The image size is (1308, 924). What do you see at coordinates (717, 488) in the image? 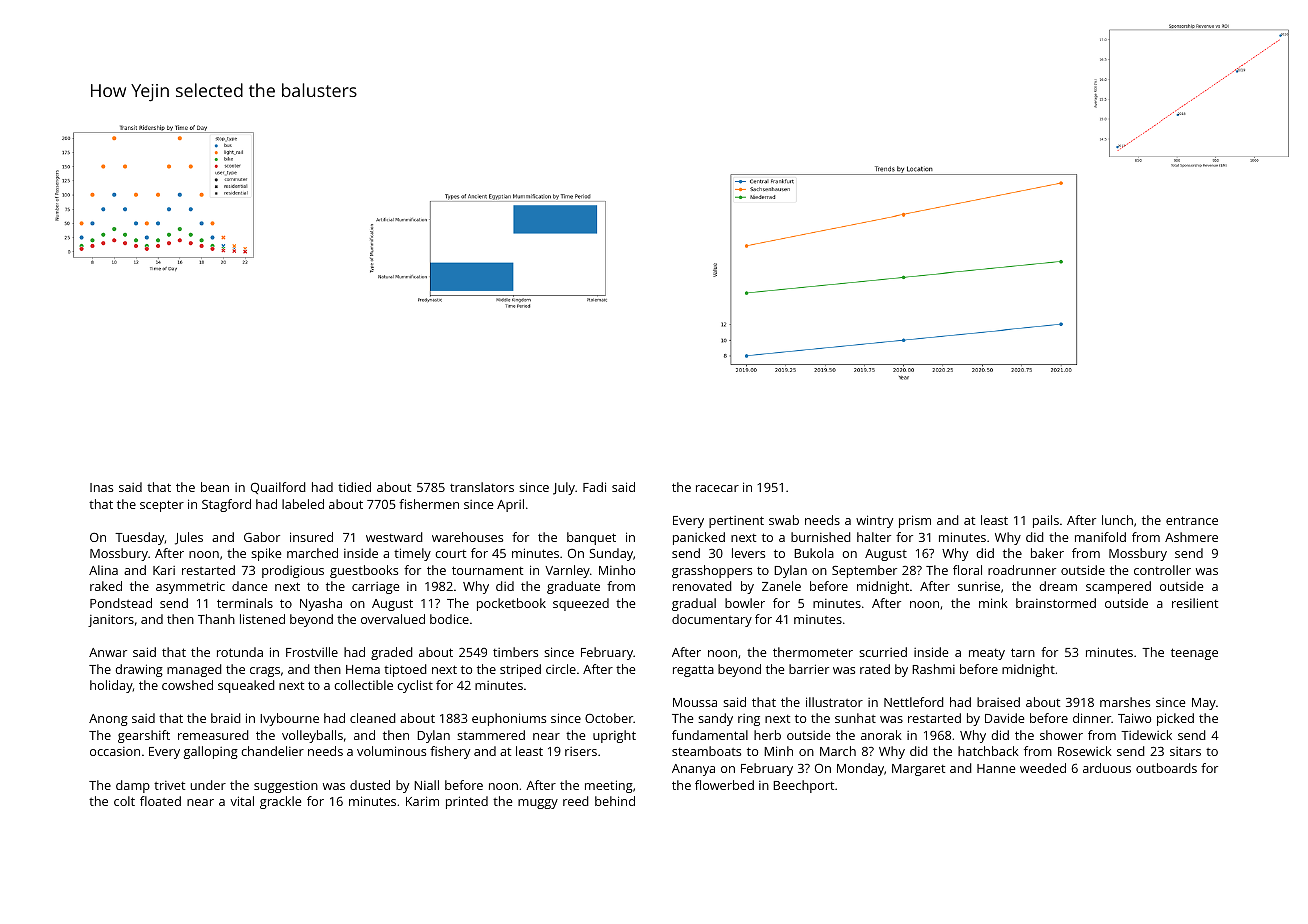
I see `racecar` at bounding box center [717, 488].
